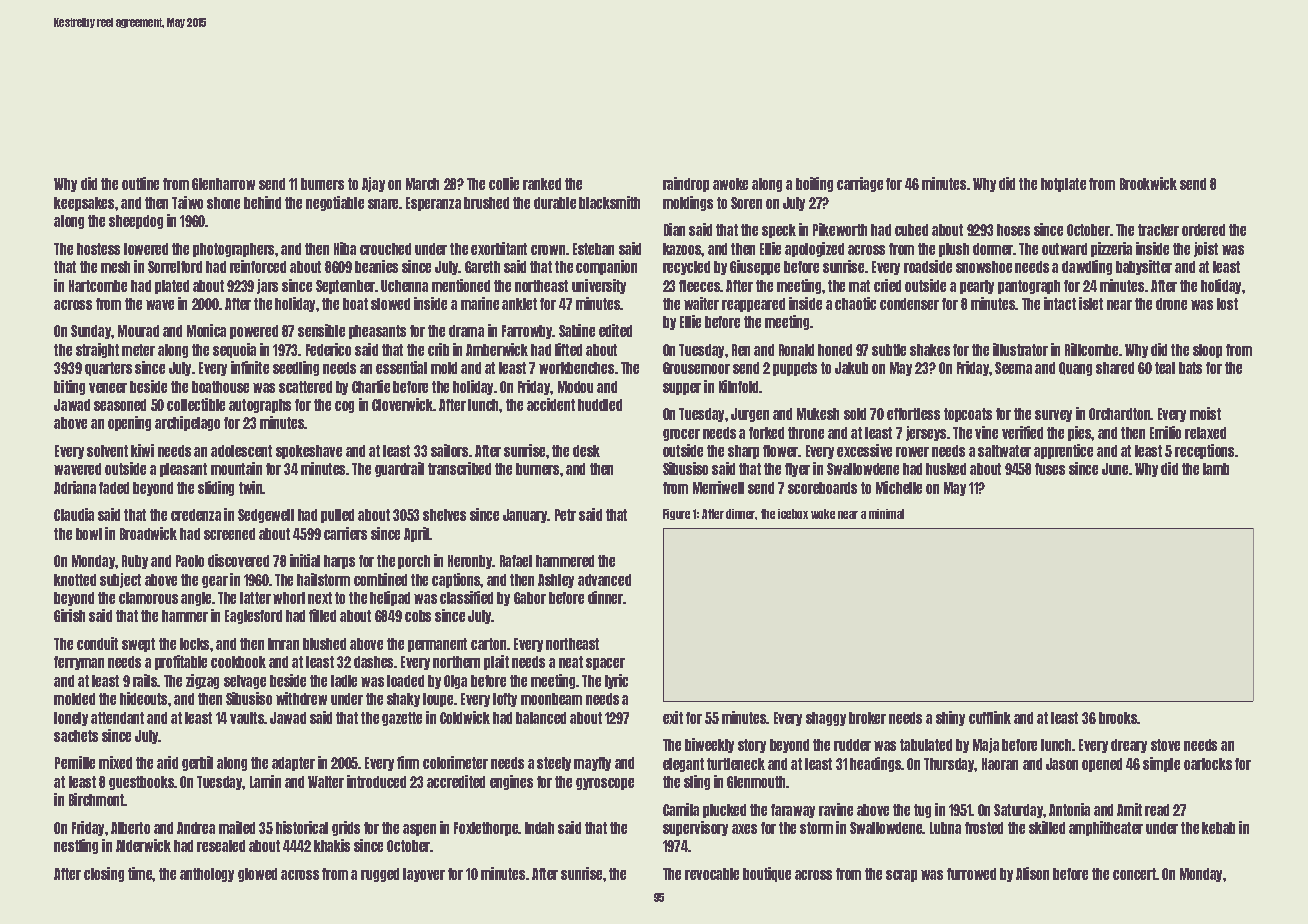 The image size is (1308, 924). I want to click on Dian, so click(674, 229).
